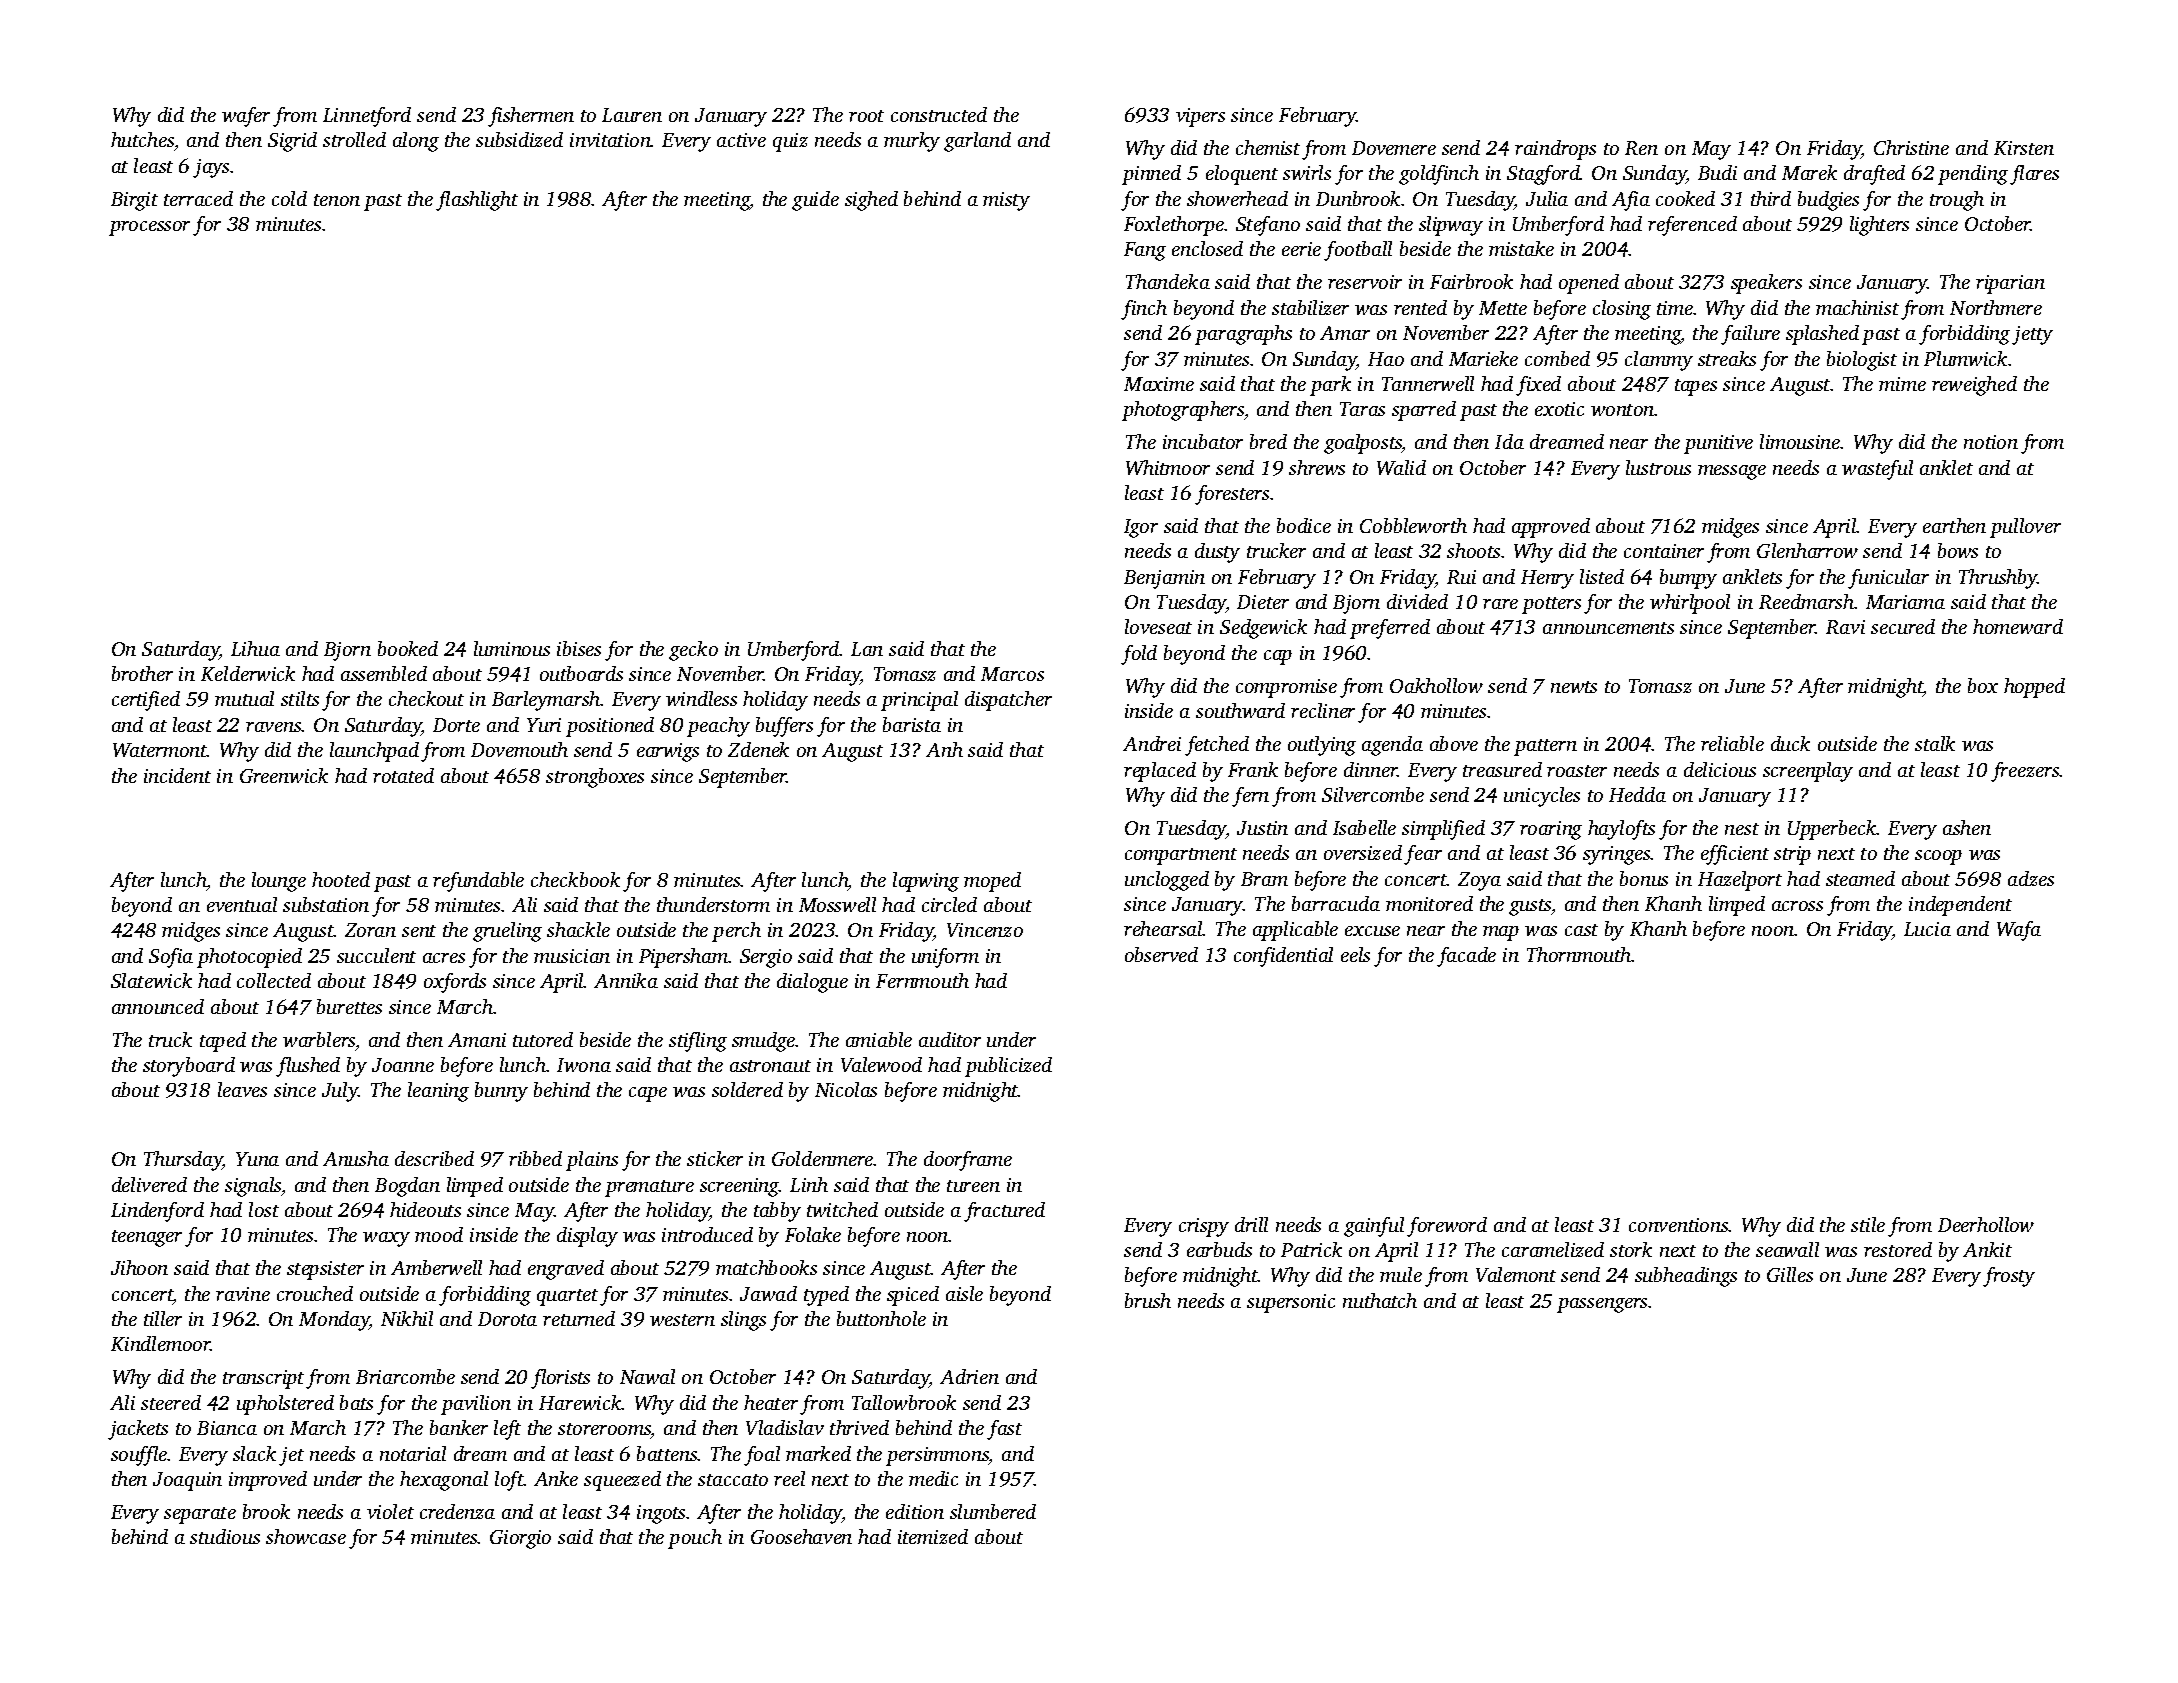 This image has height=1683, width=2178. Describe the element at coordinates (933, 1536) in the image. I see `itemized` at that location.
